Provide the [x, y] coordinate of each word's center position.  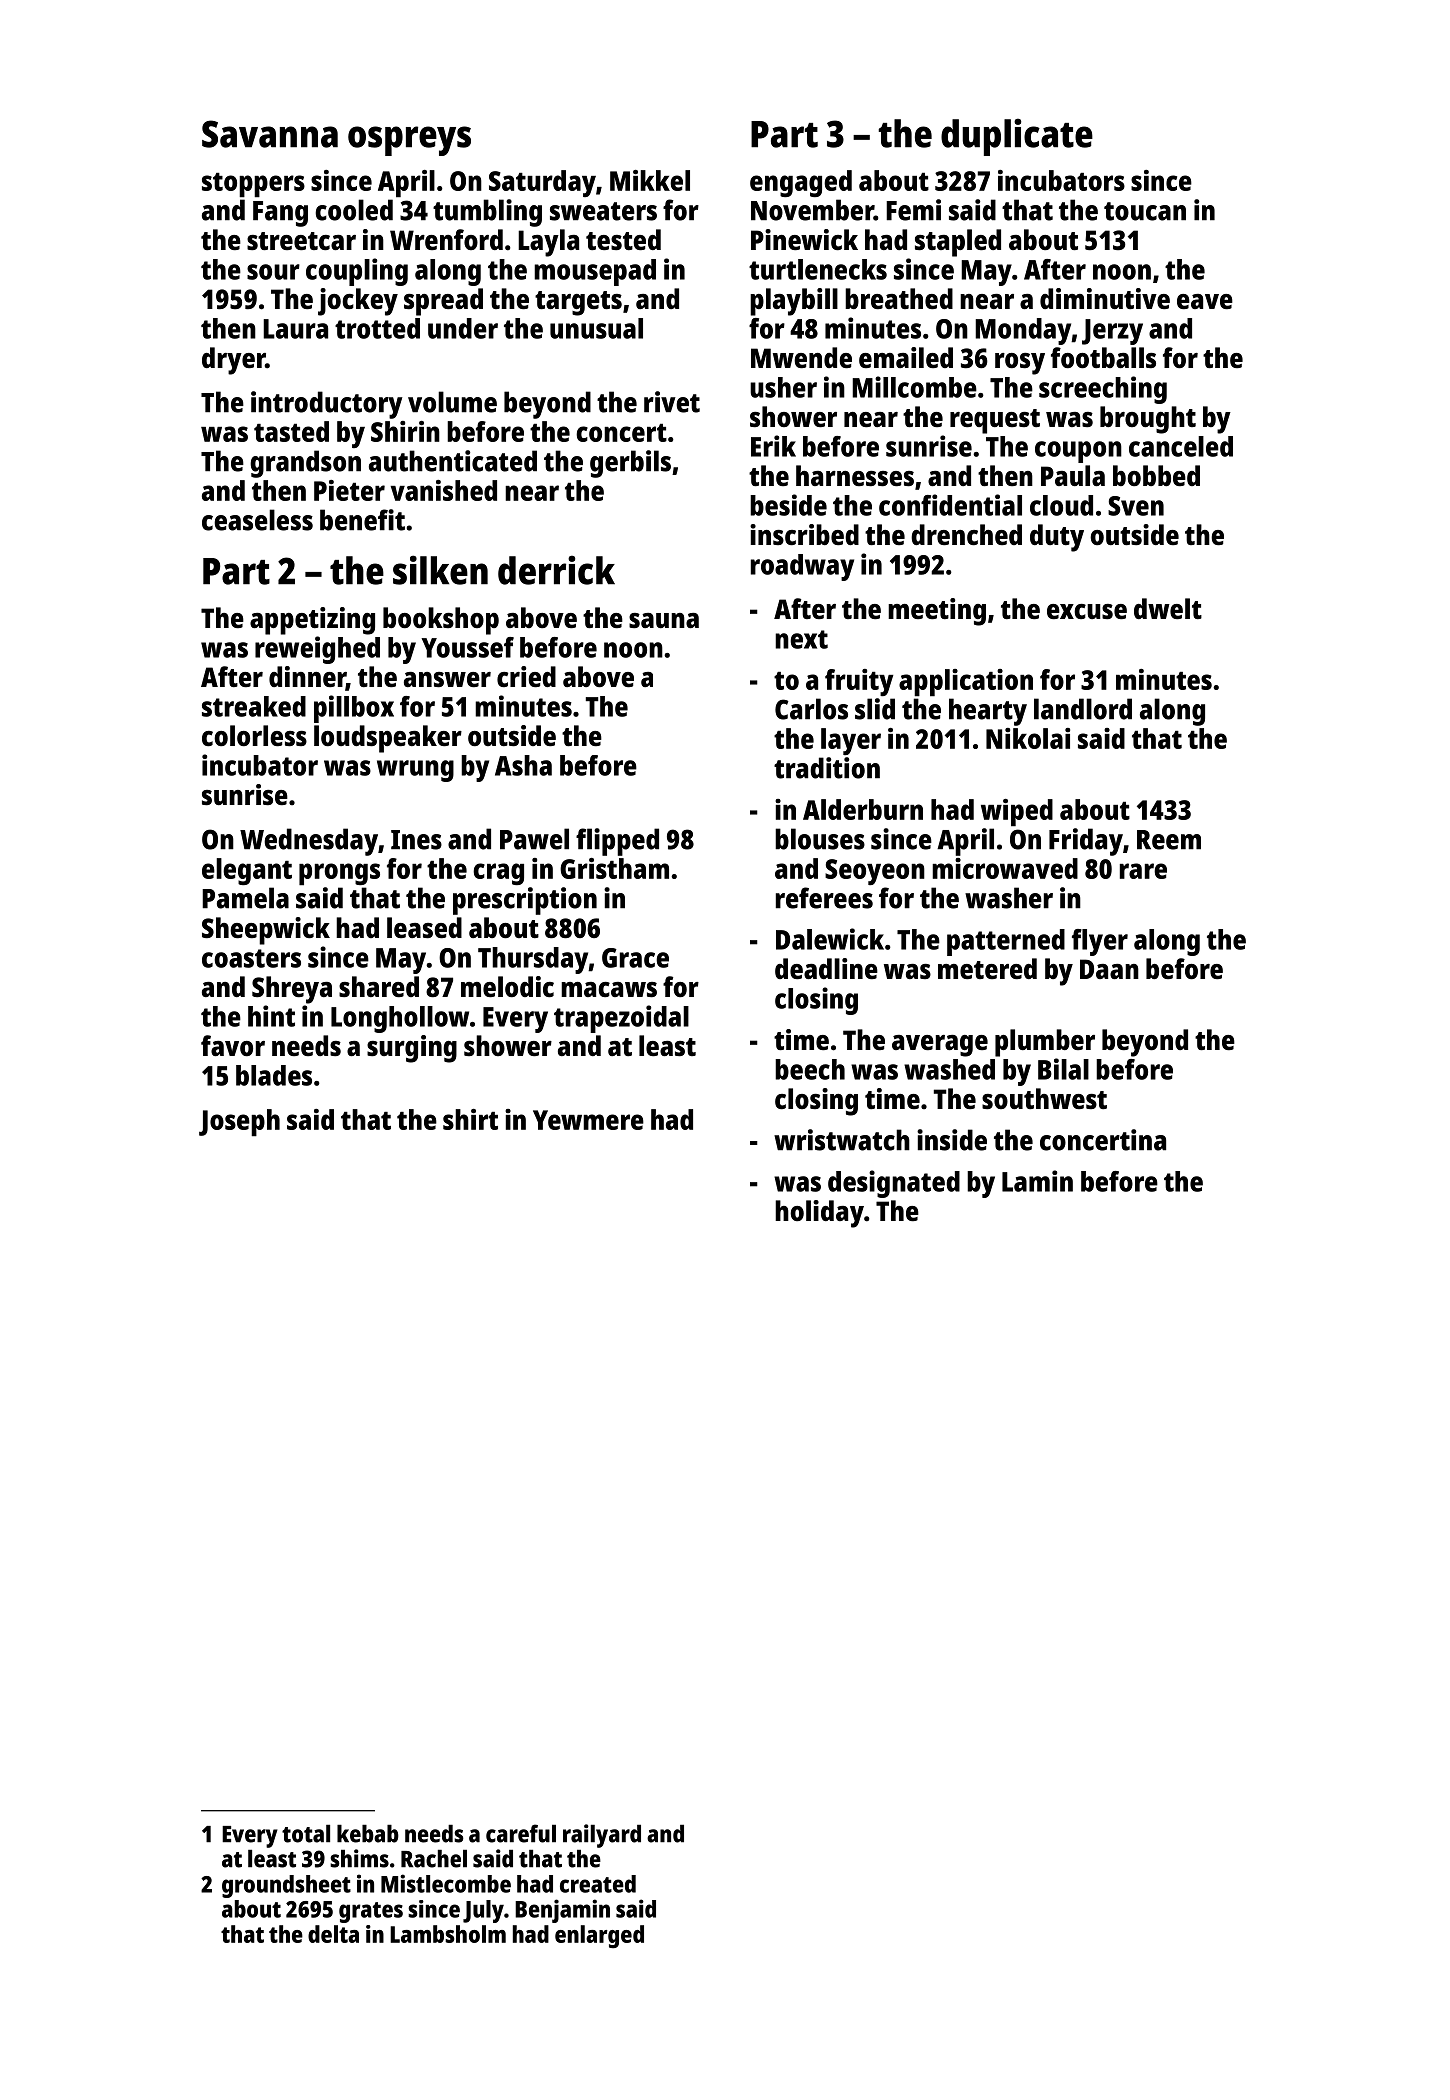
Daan [1109, 969]
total [306, 1833]
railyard [602, 1836]
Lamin [1037, 1181]
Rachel [434, 1858]
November [812, 210]
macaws [609, 990]
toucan [1145, 211]
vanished [444, 490]
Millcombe [914, 387]
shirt [470, 1119]
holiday [819, 1214]
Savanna [270, 134]
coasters [251, 958]
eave [1205, 301]
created [598, 1884]
